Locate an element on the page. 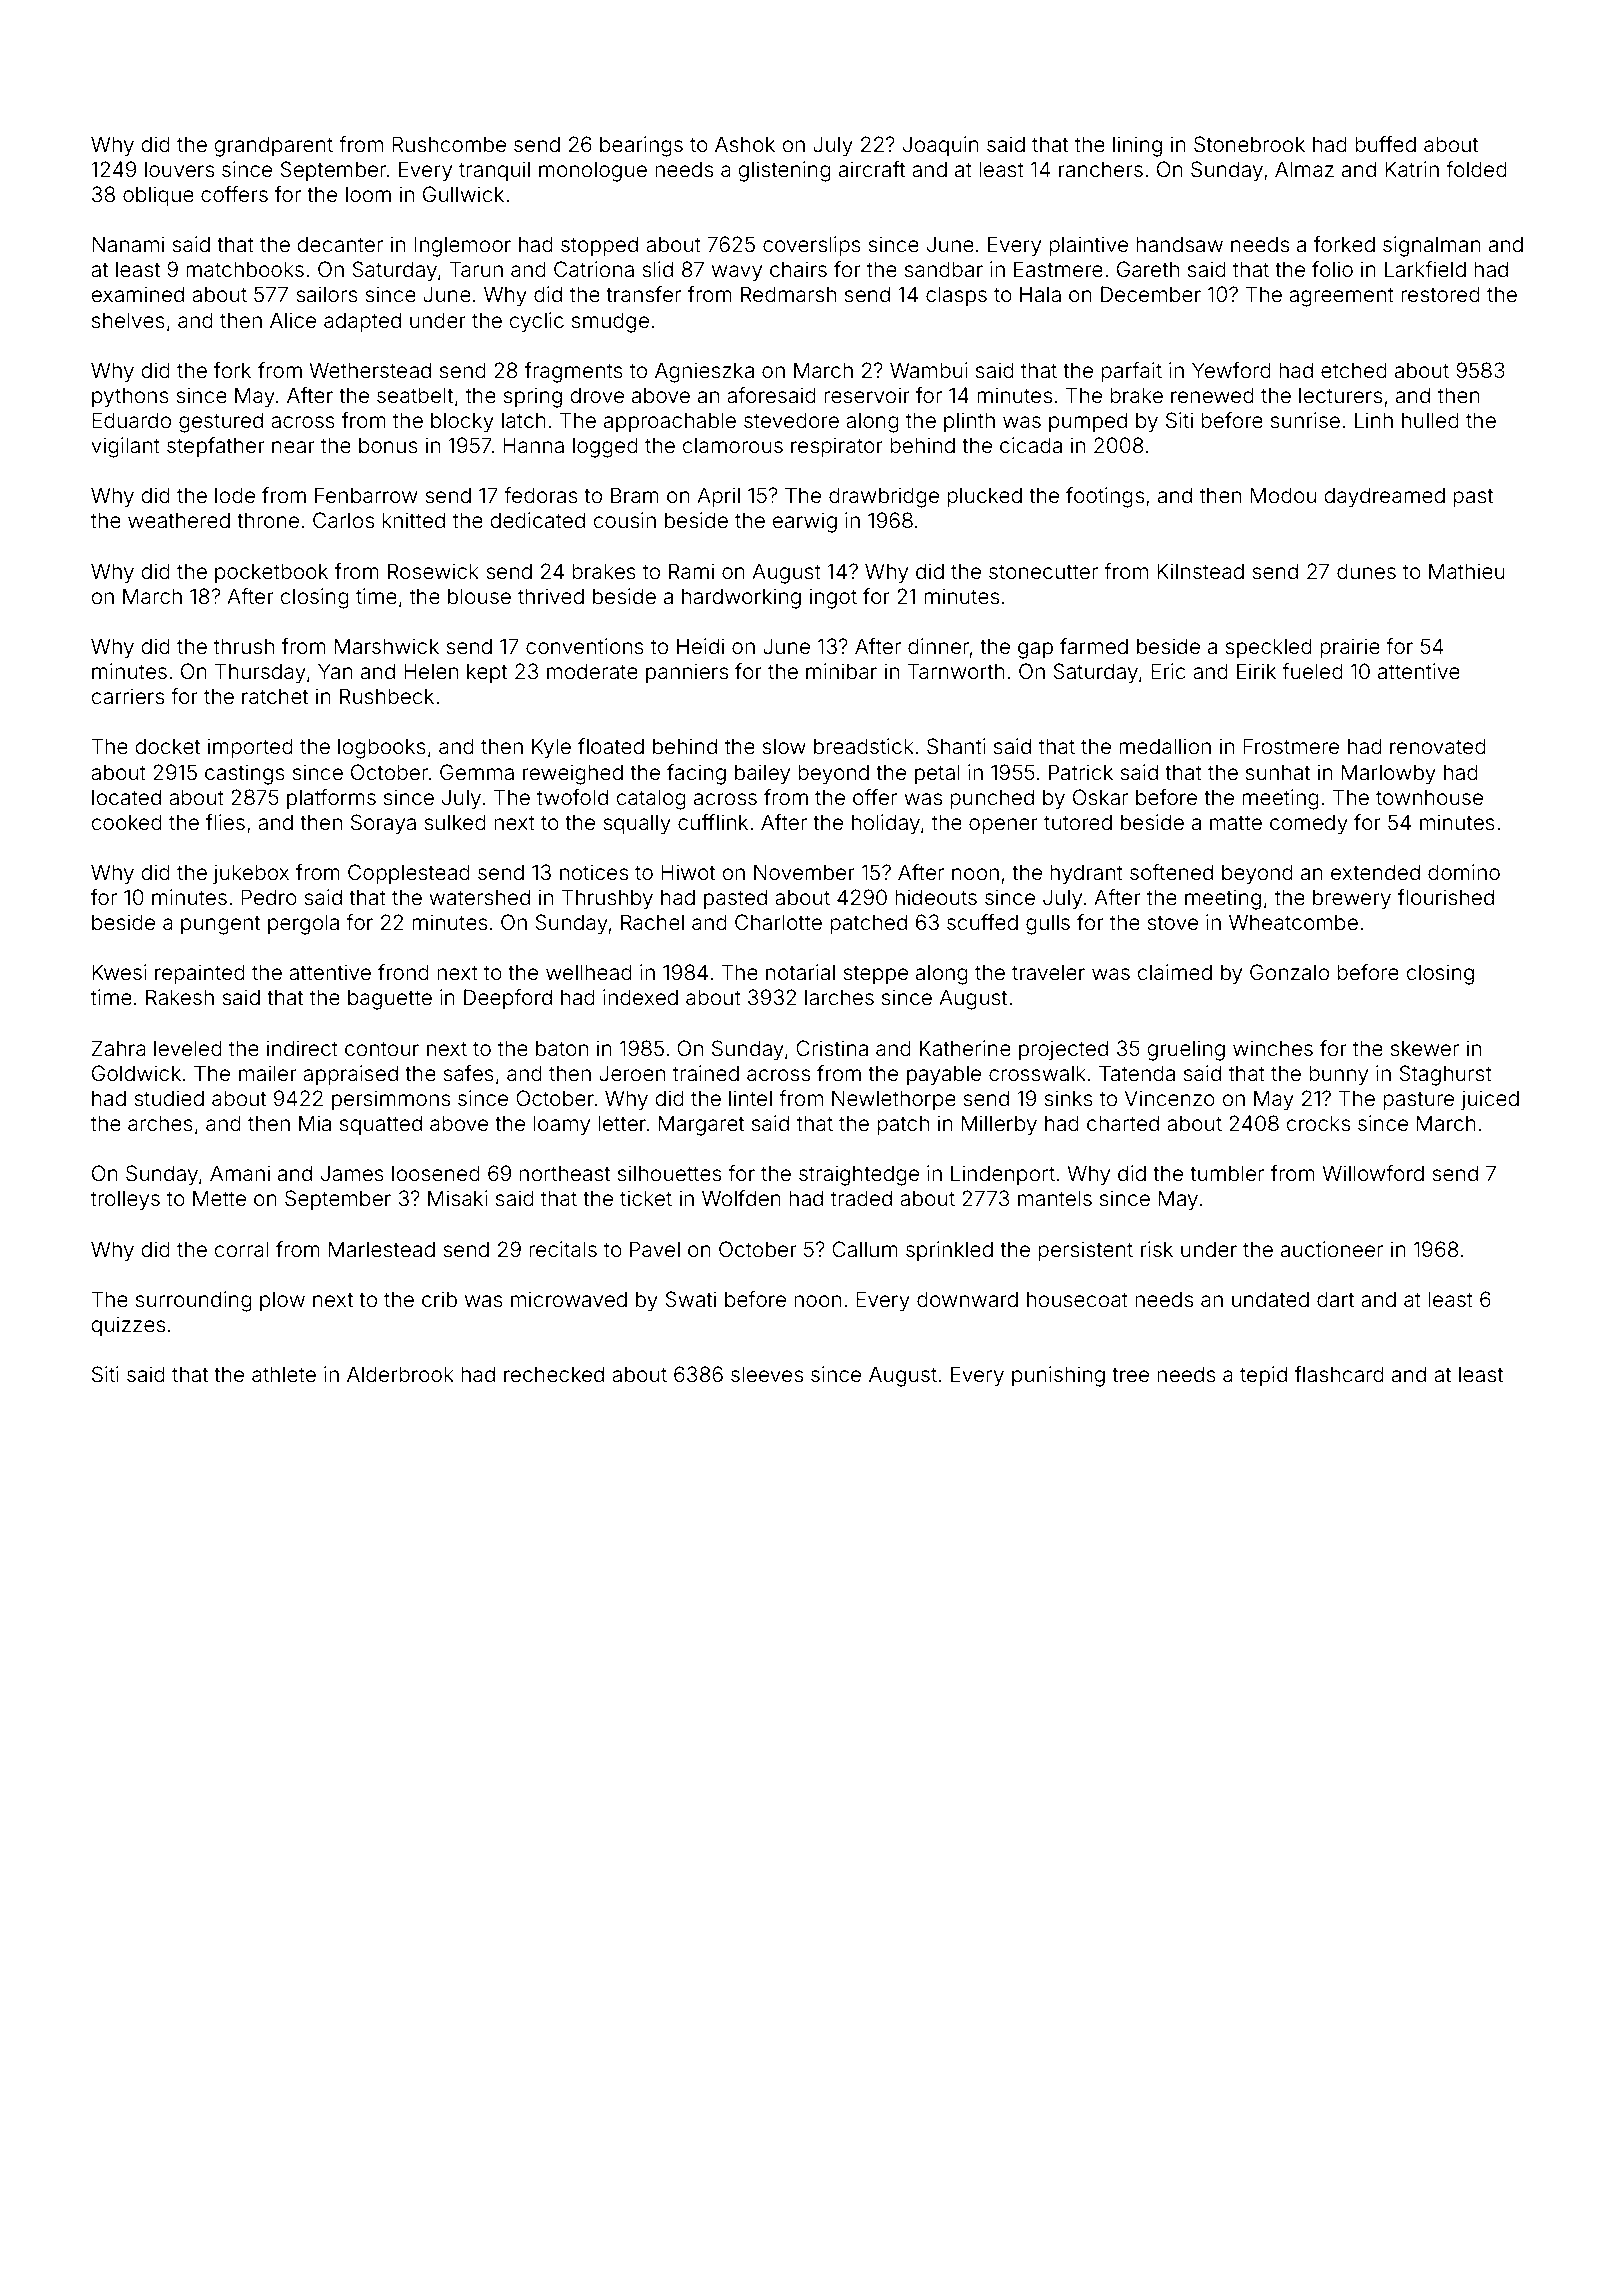 This page has width=1620, height=2292. slid is located at coordinates (657, 269).
